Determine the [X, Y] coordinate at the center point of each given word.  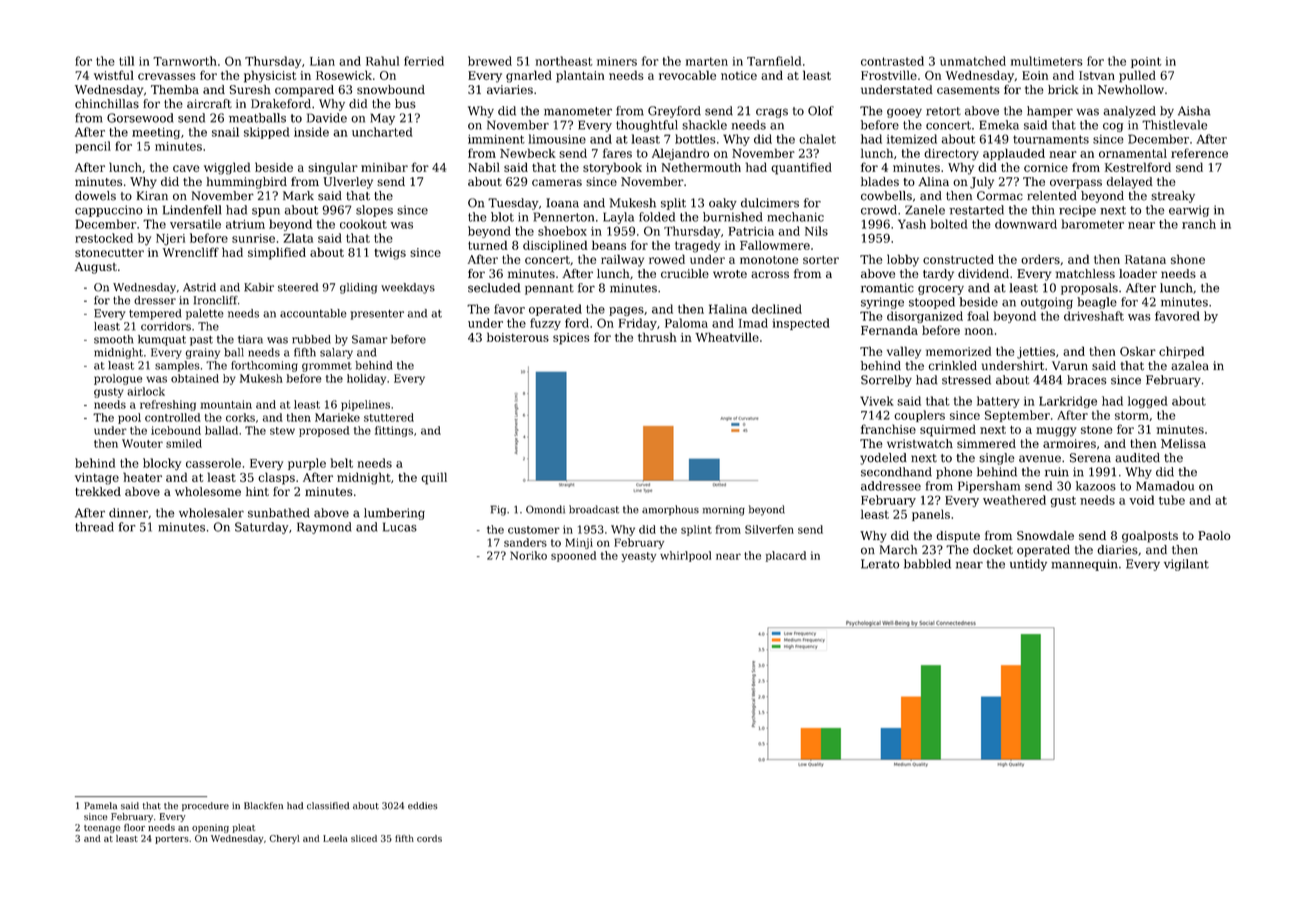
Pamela [100, 806]
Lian [322, 61]
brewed [490, 61]
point [1146, 62]
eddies [422, 806]
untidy [1028, 565]
